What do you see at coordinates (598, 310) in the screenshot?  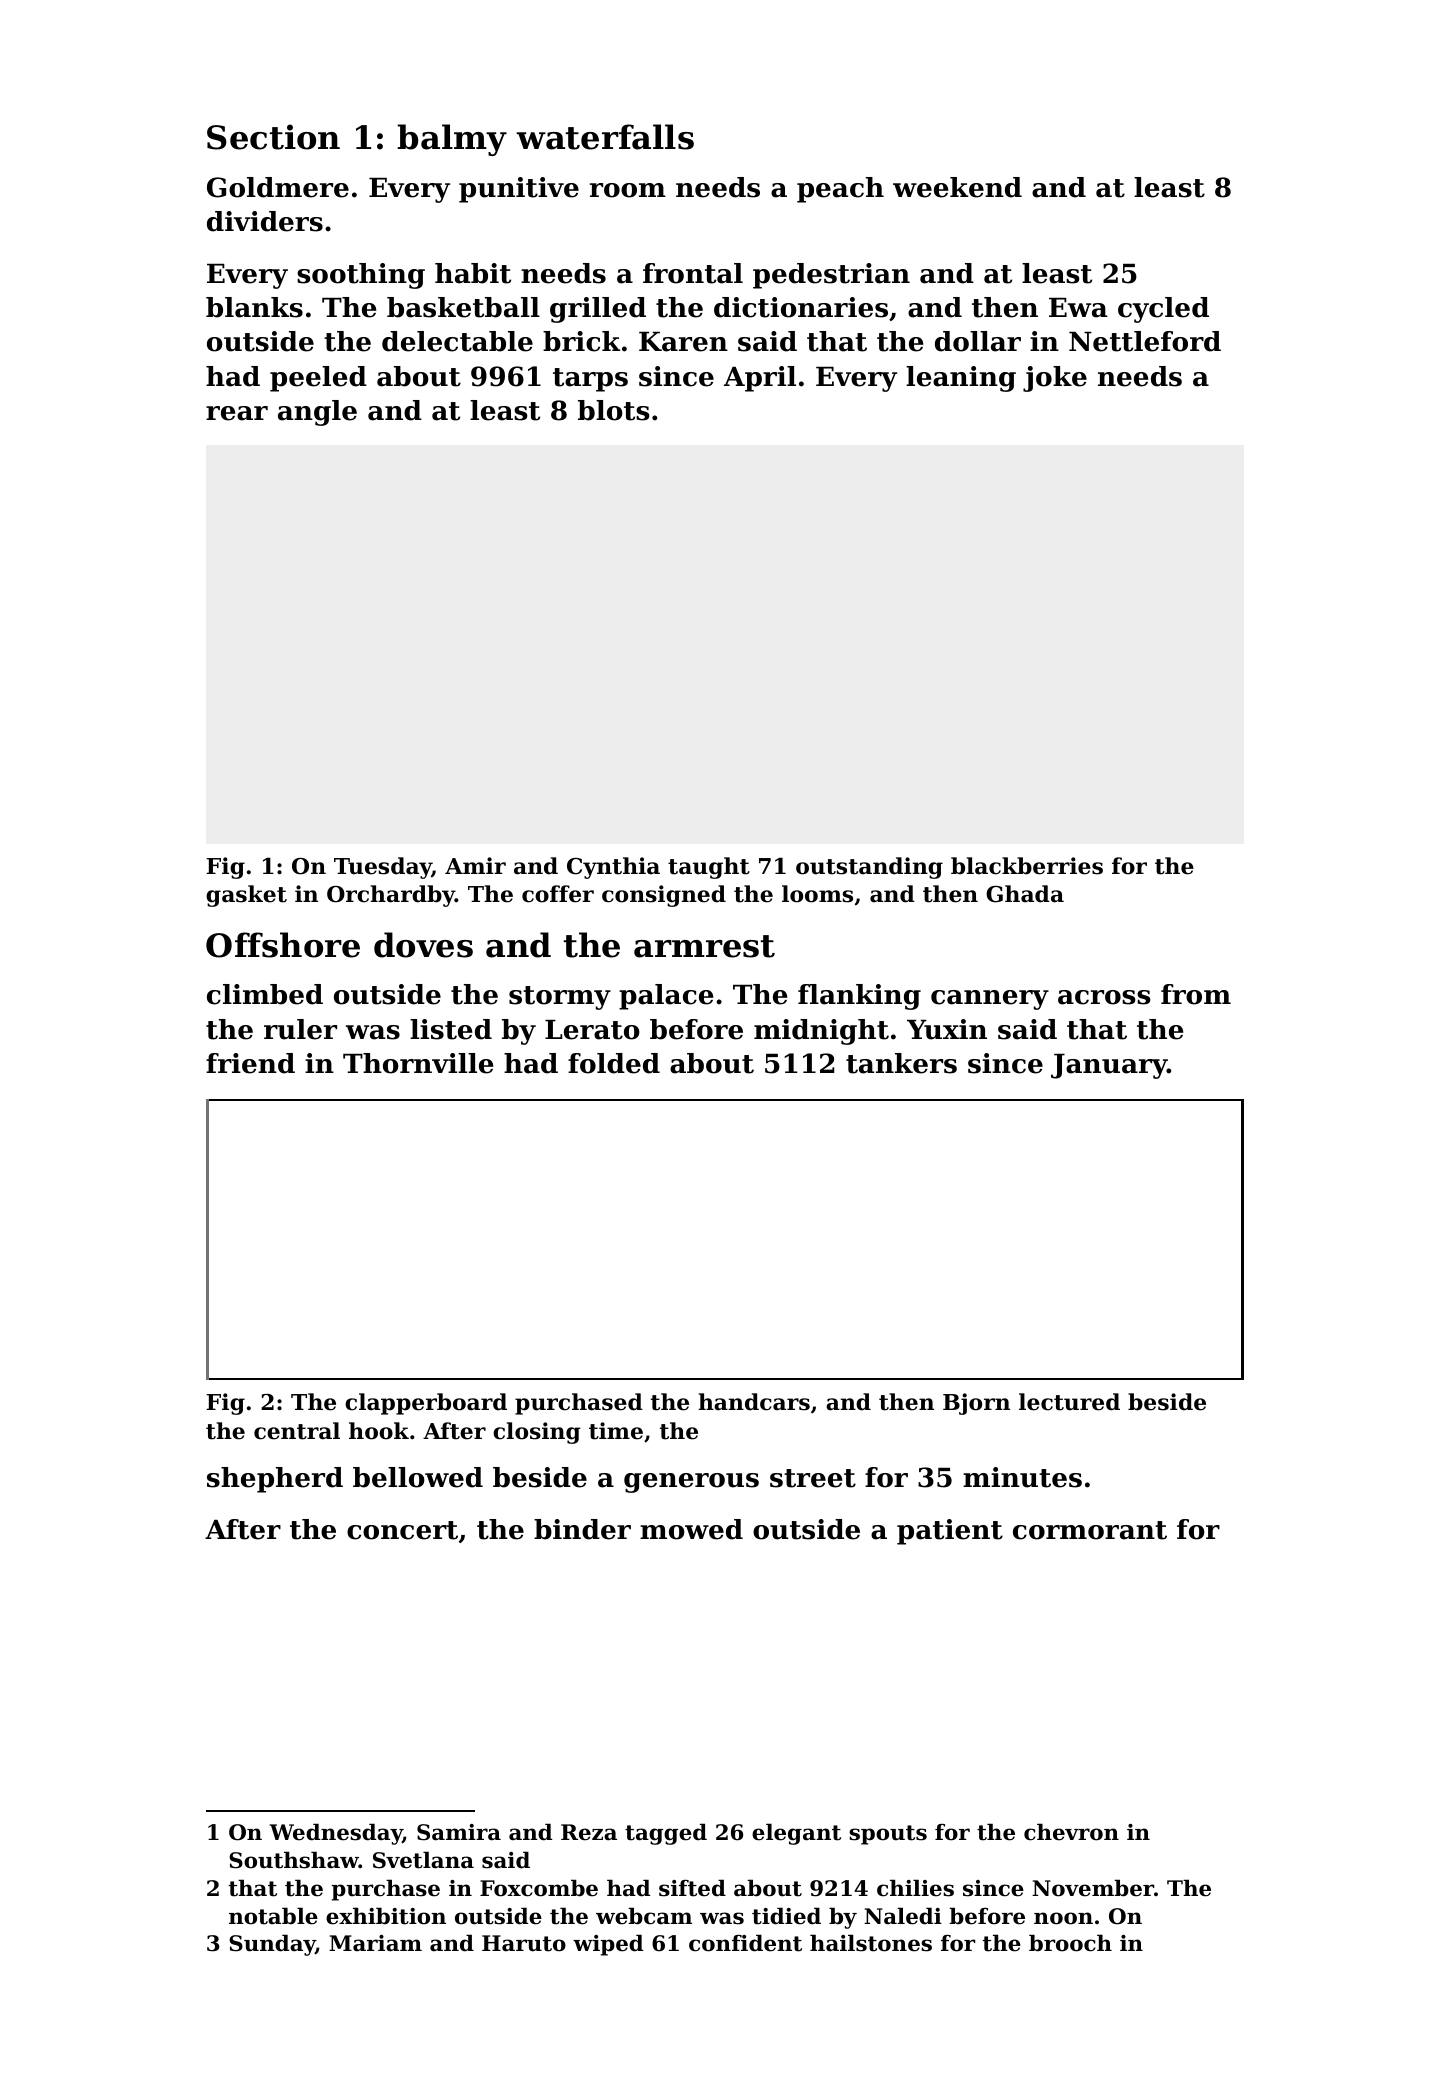 I see `grilled` at bounding box center [598, 310].
